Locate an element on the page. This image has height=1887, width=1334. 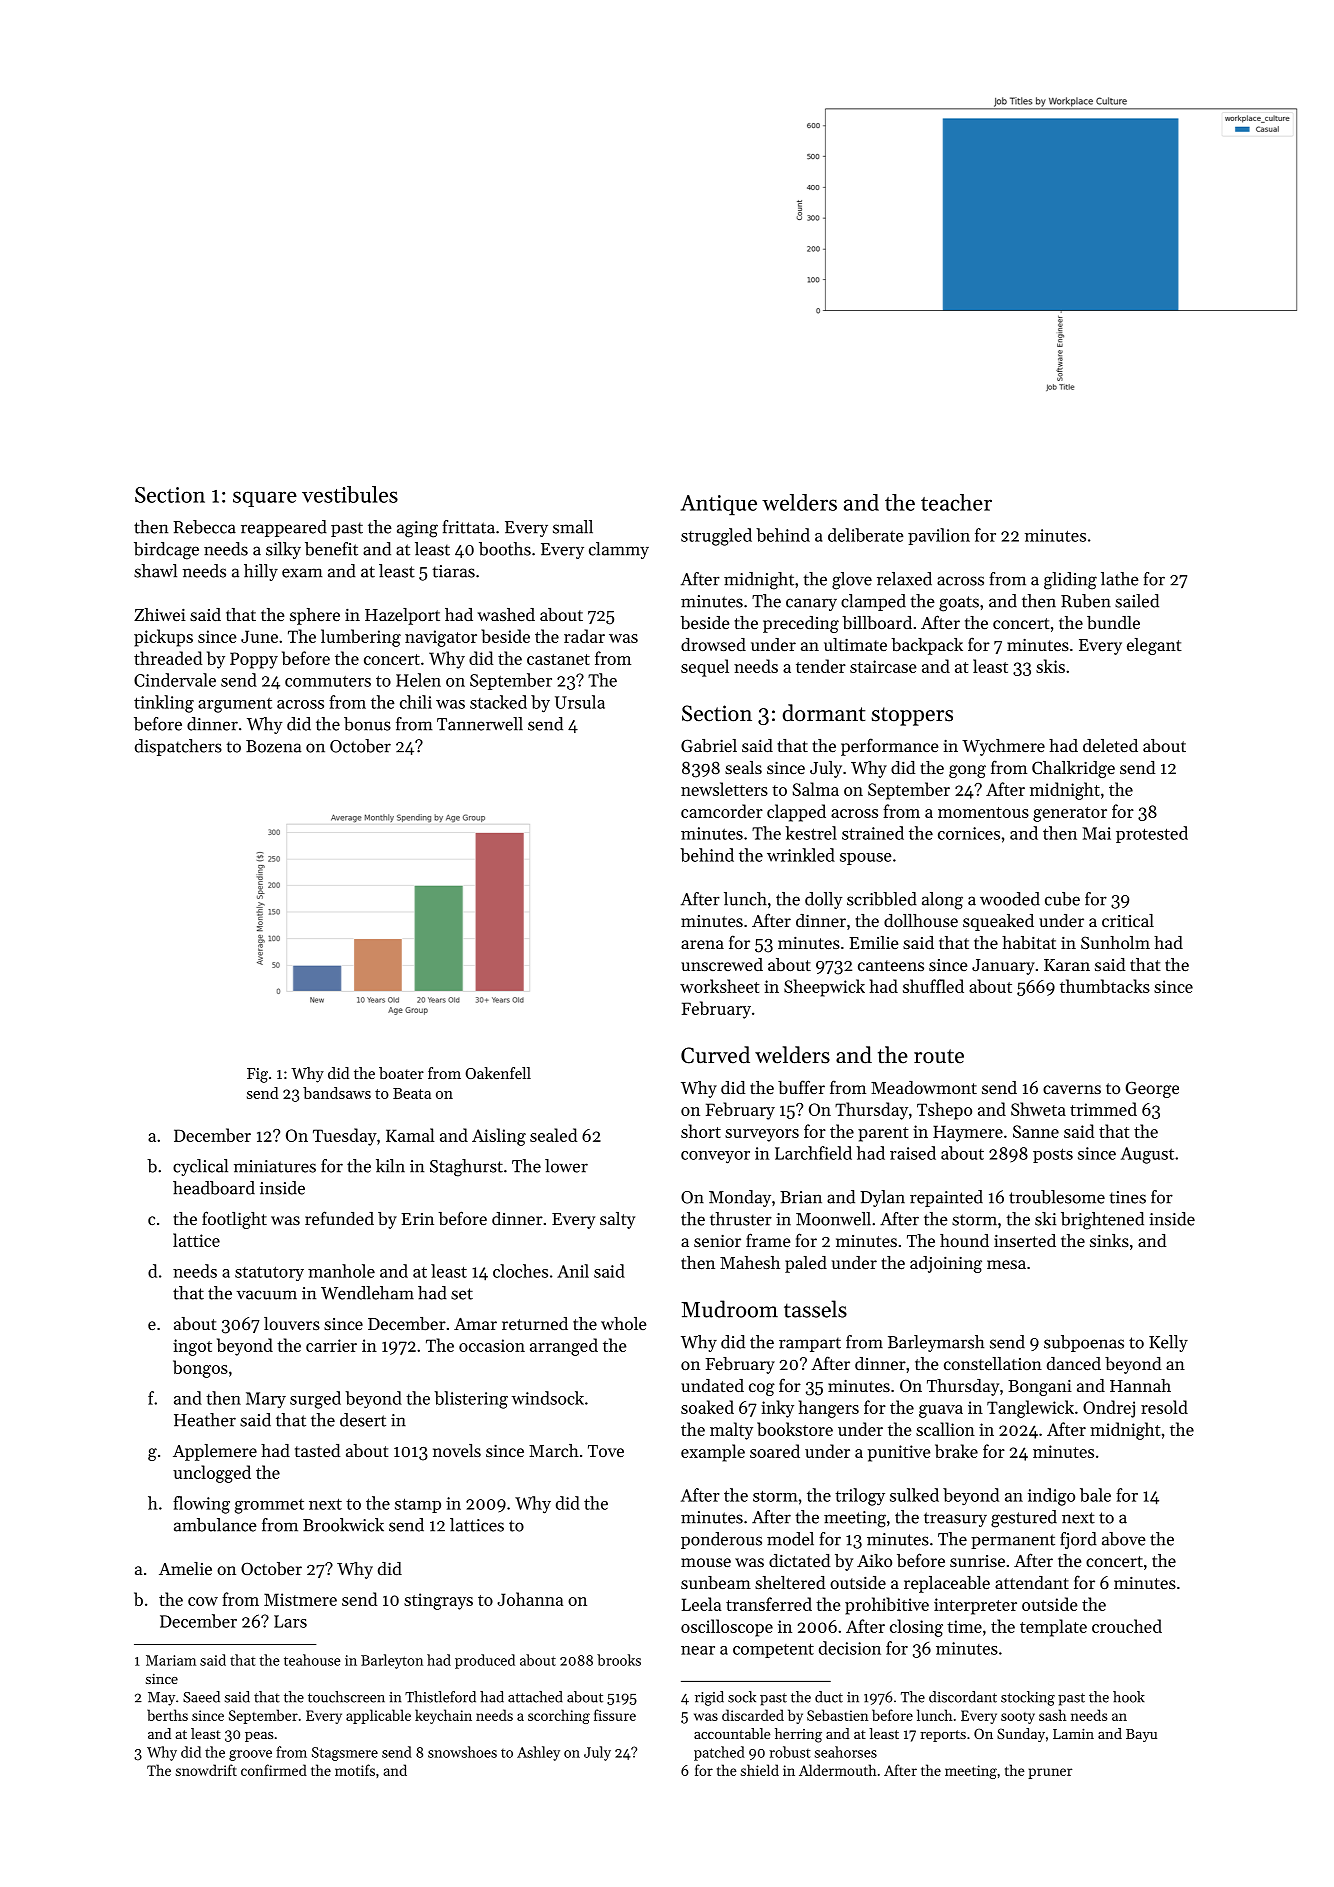
tines is located at coordinates (1127, 1197).
